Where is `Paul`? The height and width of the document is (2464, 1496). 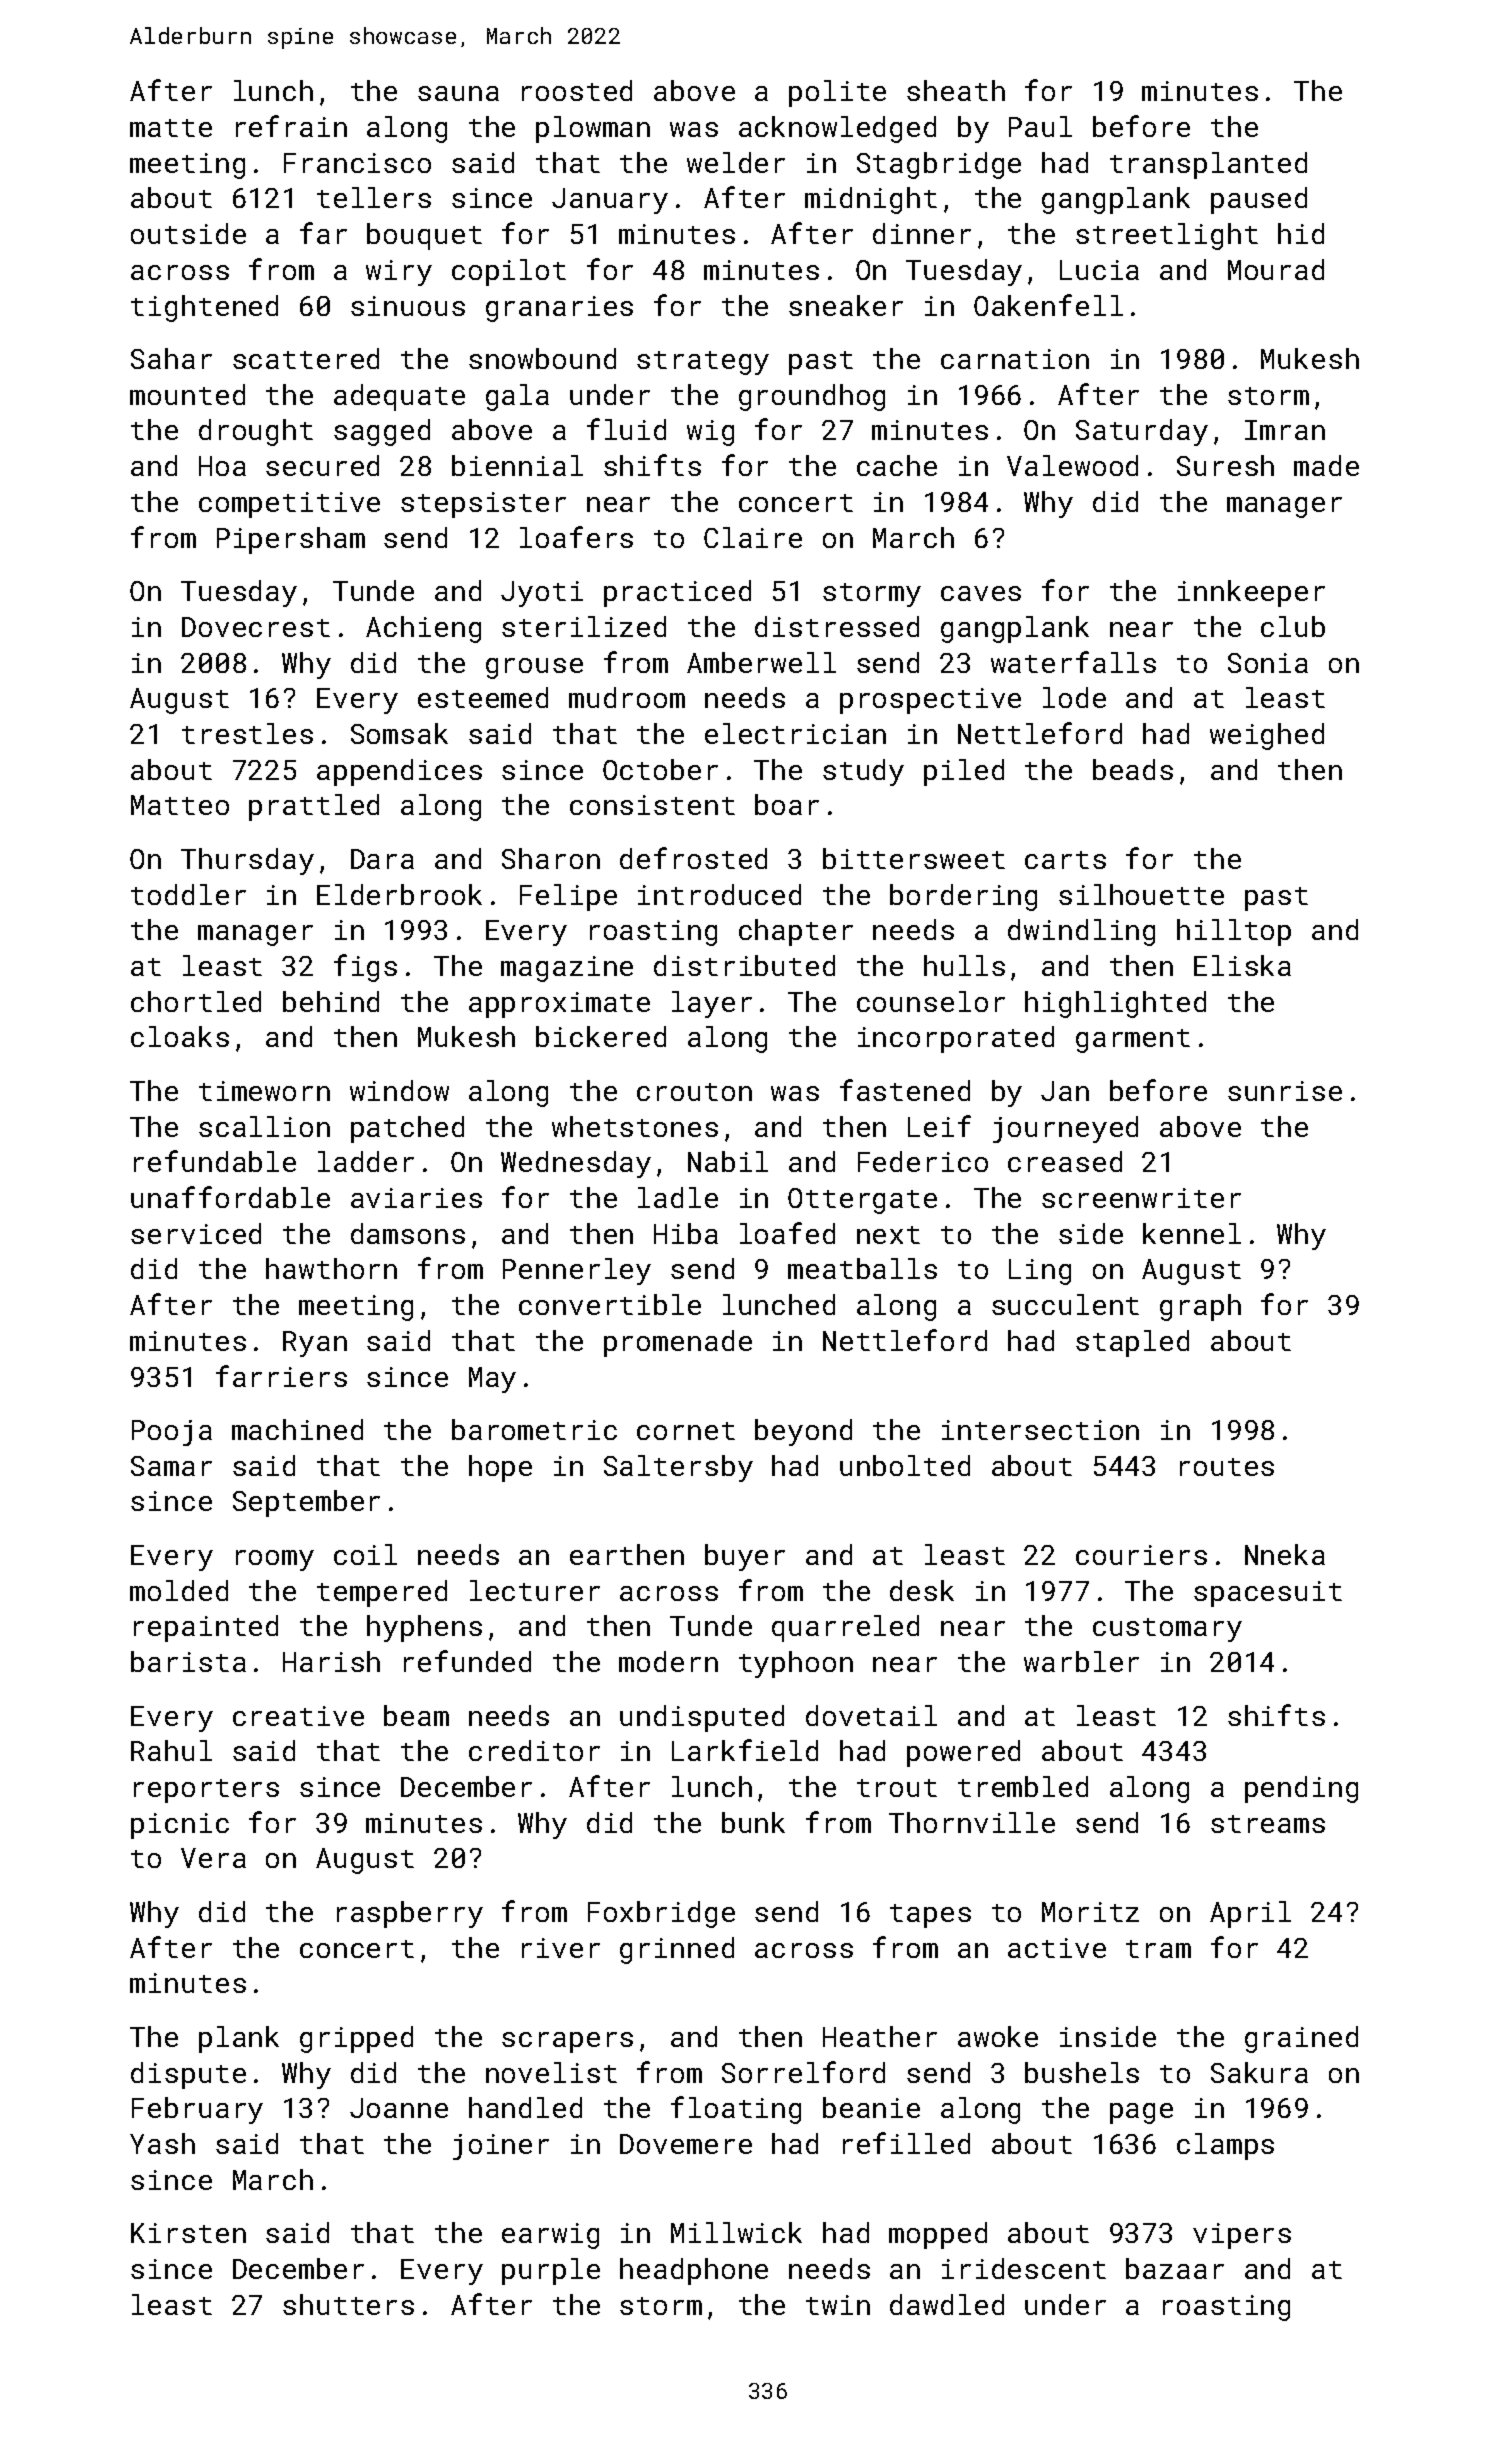 Paul is located at coordinates (1040, 126).
